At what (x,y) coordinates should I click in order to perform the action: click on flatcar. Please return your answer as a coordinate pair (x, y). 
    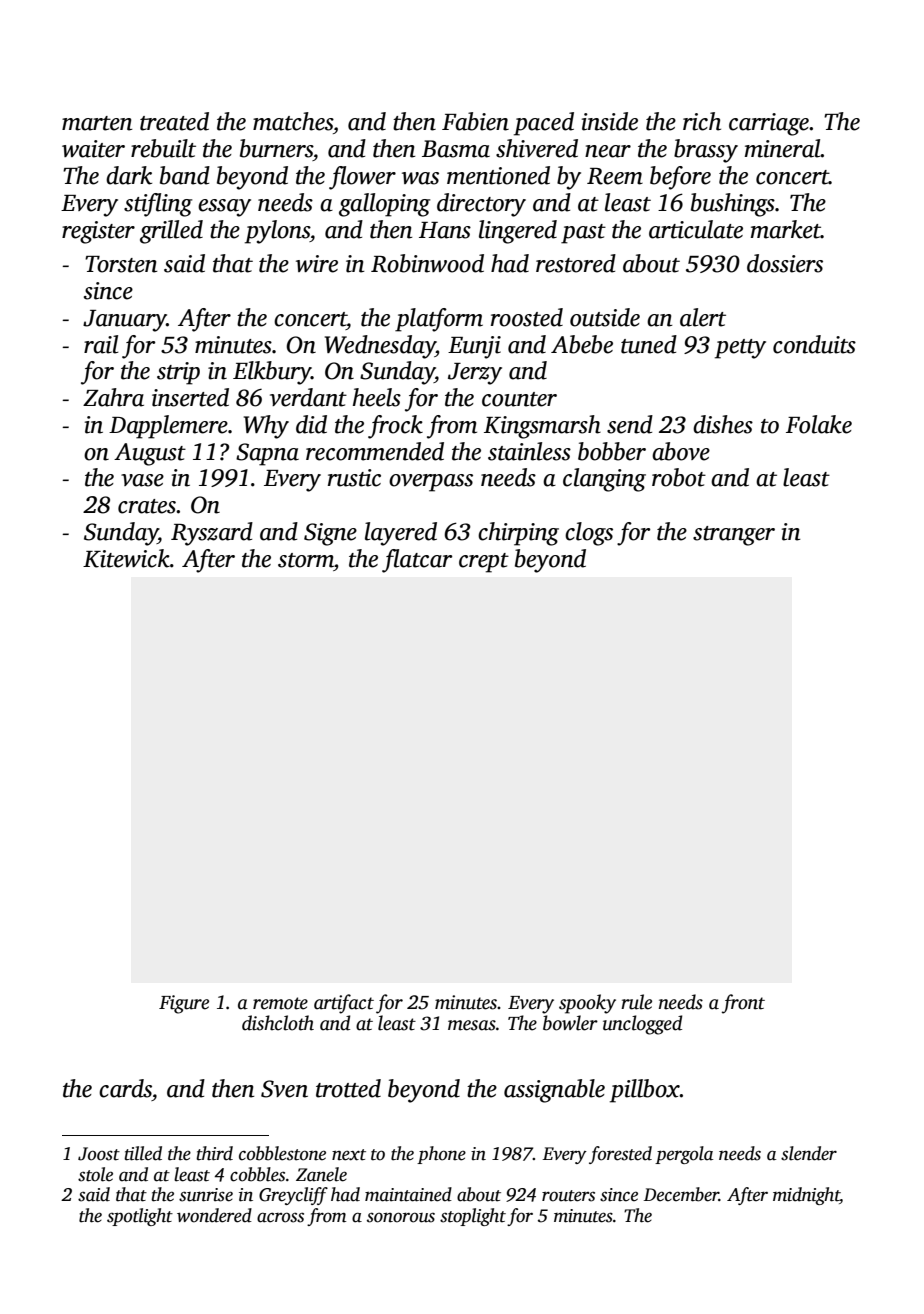
    Looking at the image, I should click on (417, 561).
